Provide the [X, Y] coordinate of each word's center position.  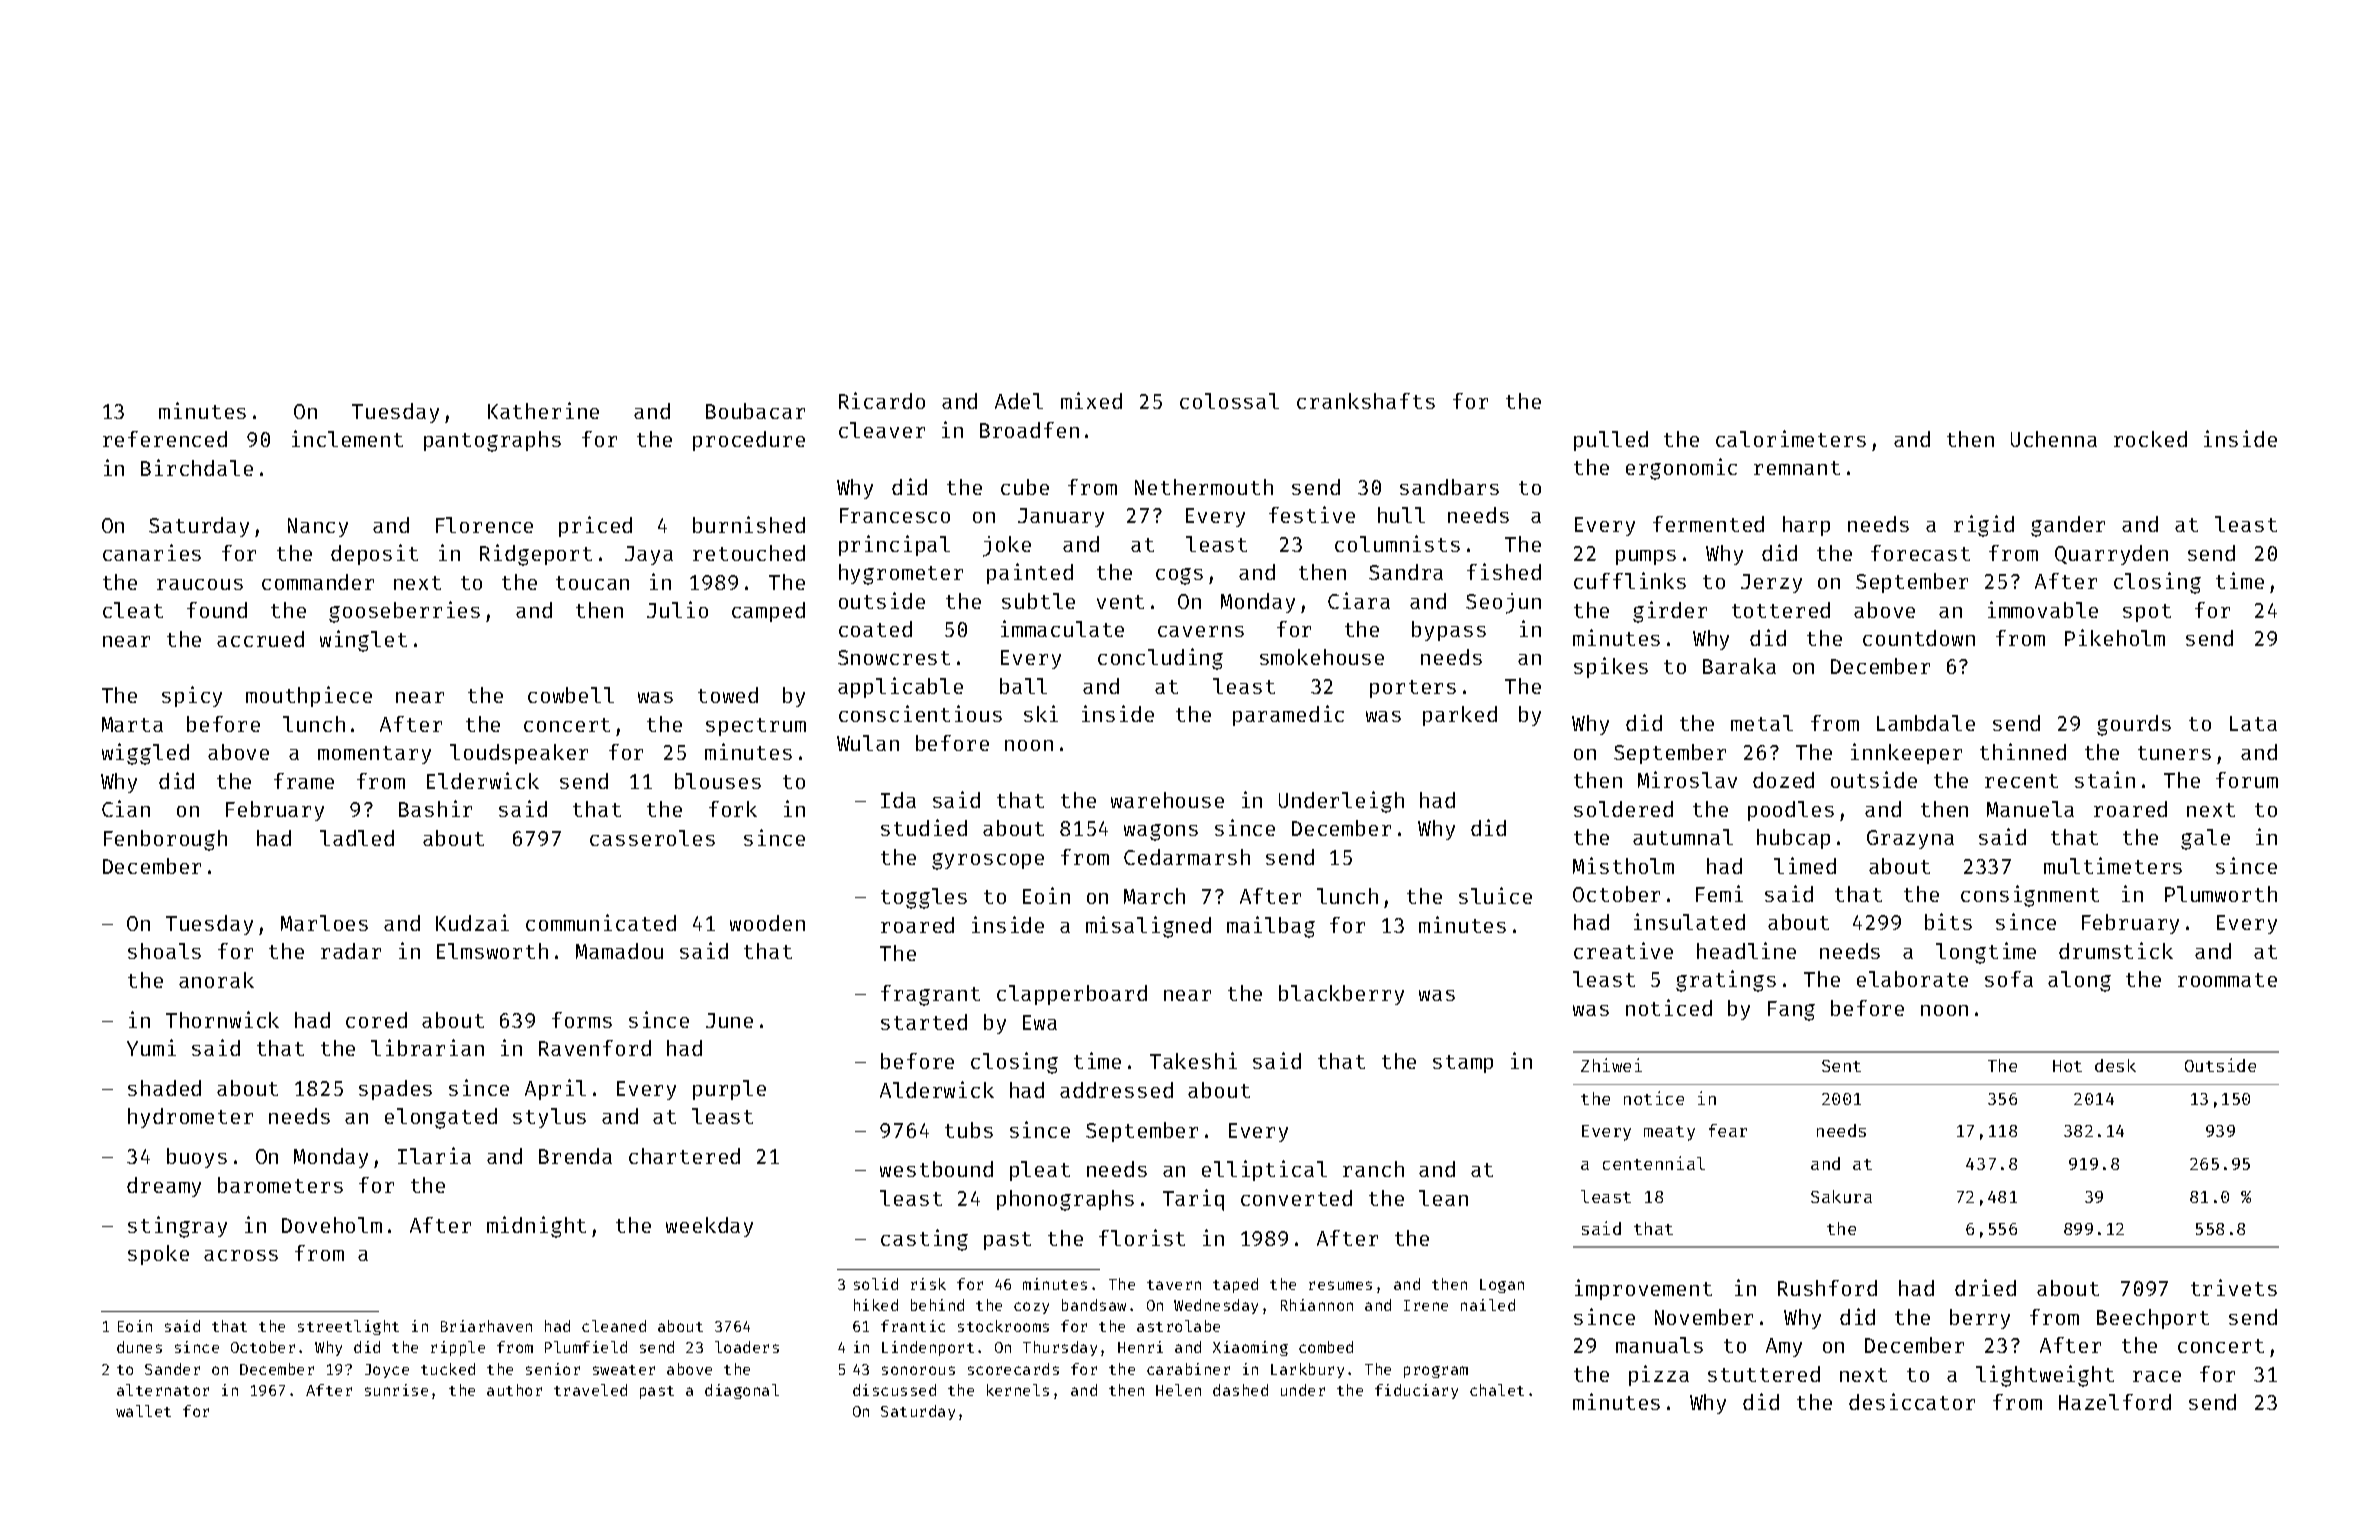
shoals [164, 951]
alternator [163, 1390]
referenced [165, 439]
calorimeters [1791, 438]
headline [1746, 950]
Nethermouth [1204, 487]
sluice [1495, 895]
